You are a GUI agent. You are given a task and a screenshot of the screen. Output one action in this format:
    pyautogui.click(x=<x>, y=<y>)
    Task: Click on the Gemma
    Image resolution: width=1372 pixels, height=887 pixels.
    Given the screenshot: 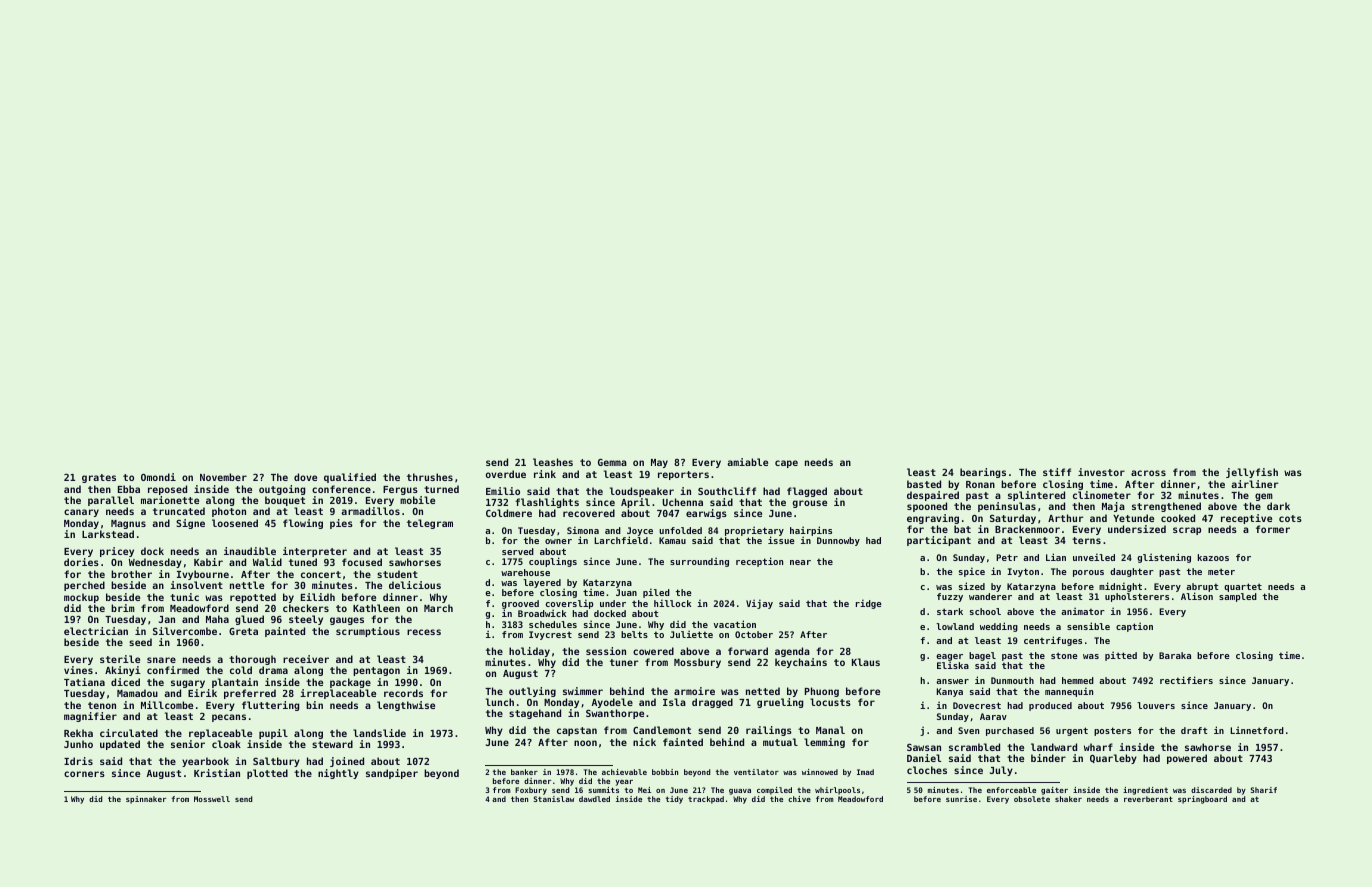 What is the action you would take?
    pyautogui.click(x=612, y=462)
